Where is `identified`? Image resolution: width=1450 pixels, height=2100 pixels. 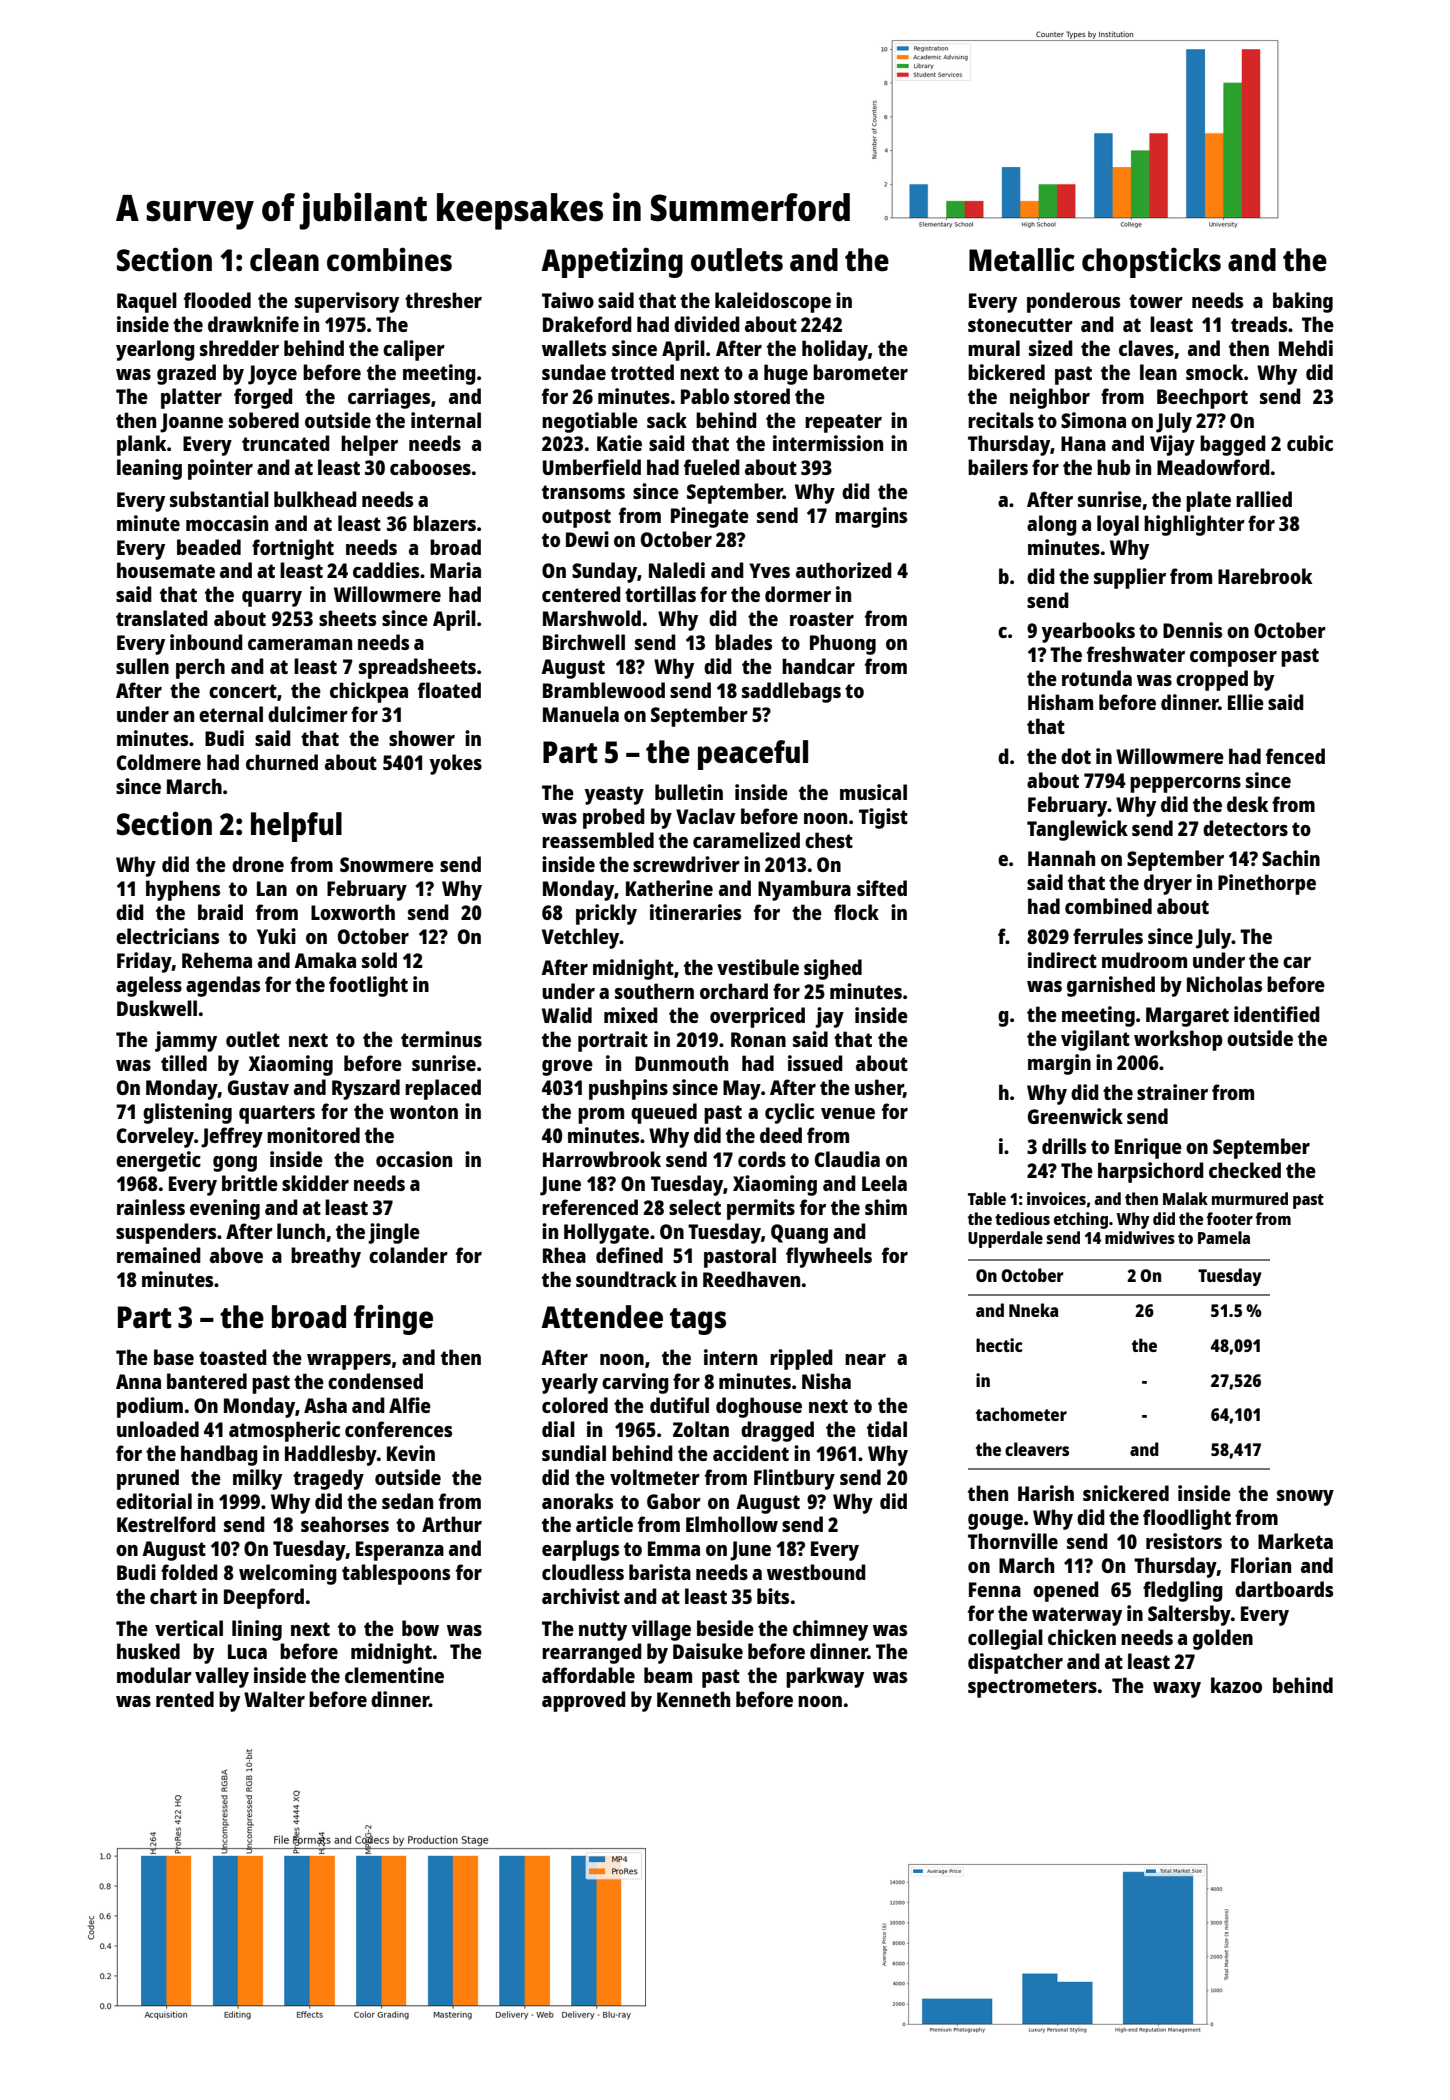 identified is located at coordinates (1277, 1014).
